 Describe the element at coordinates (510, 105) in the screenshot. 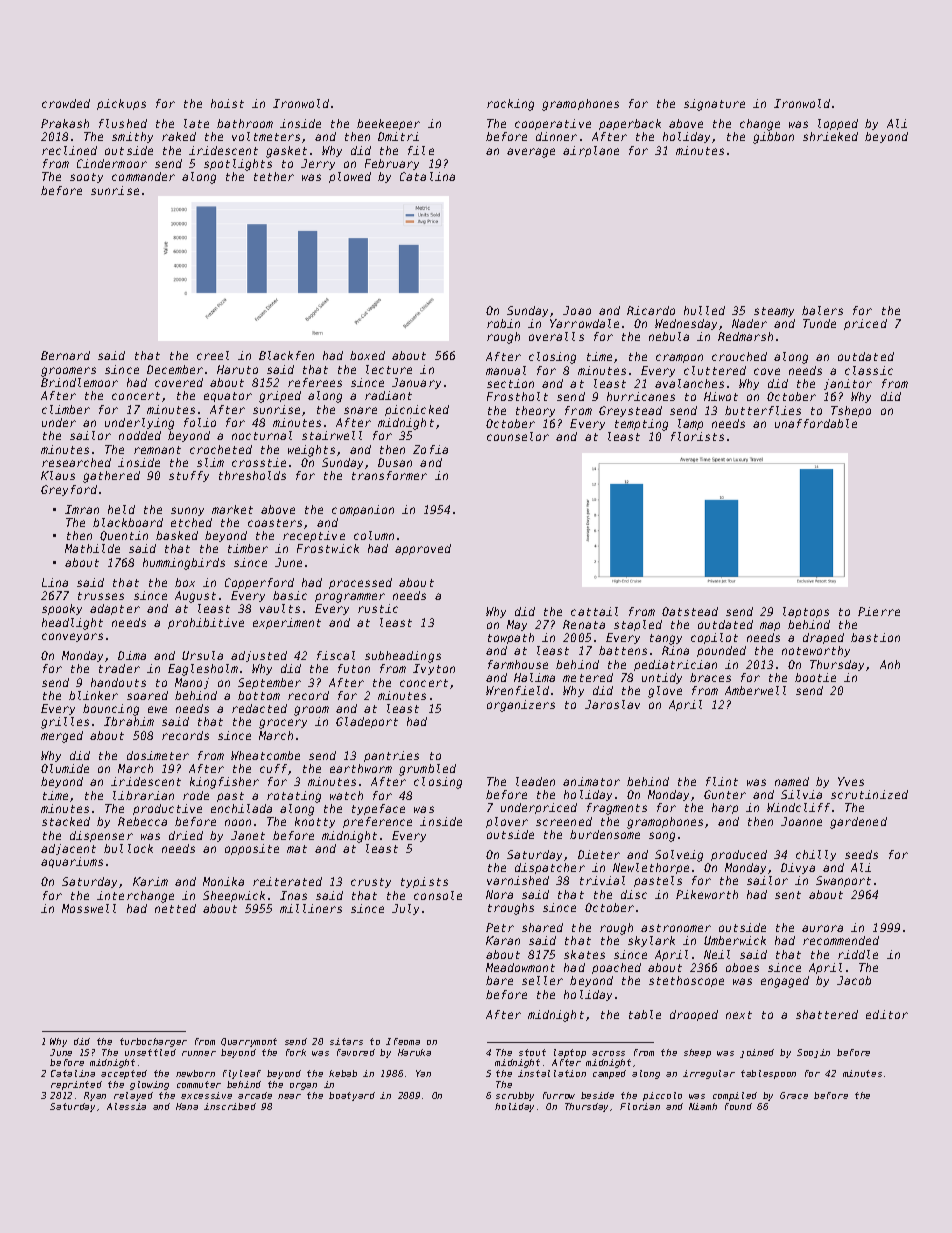

I see `rocking` at that location.
